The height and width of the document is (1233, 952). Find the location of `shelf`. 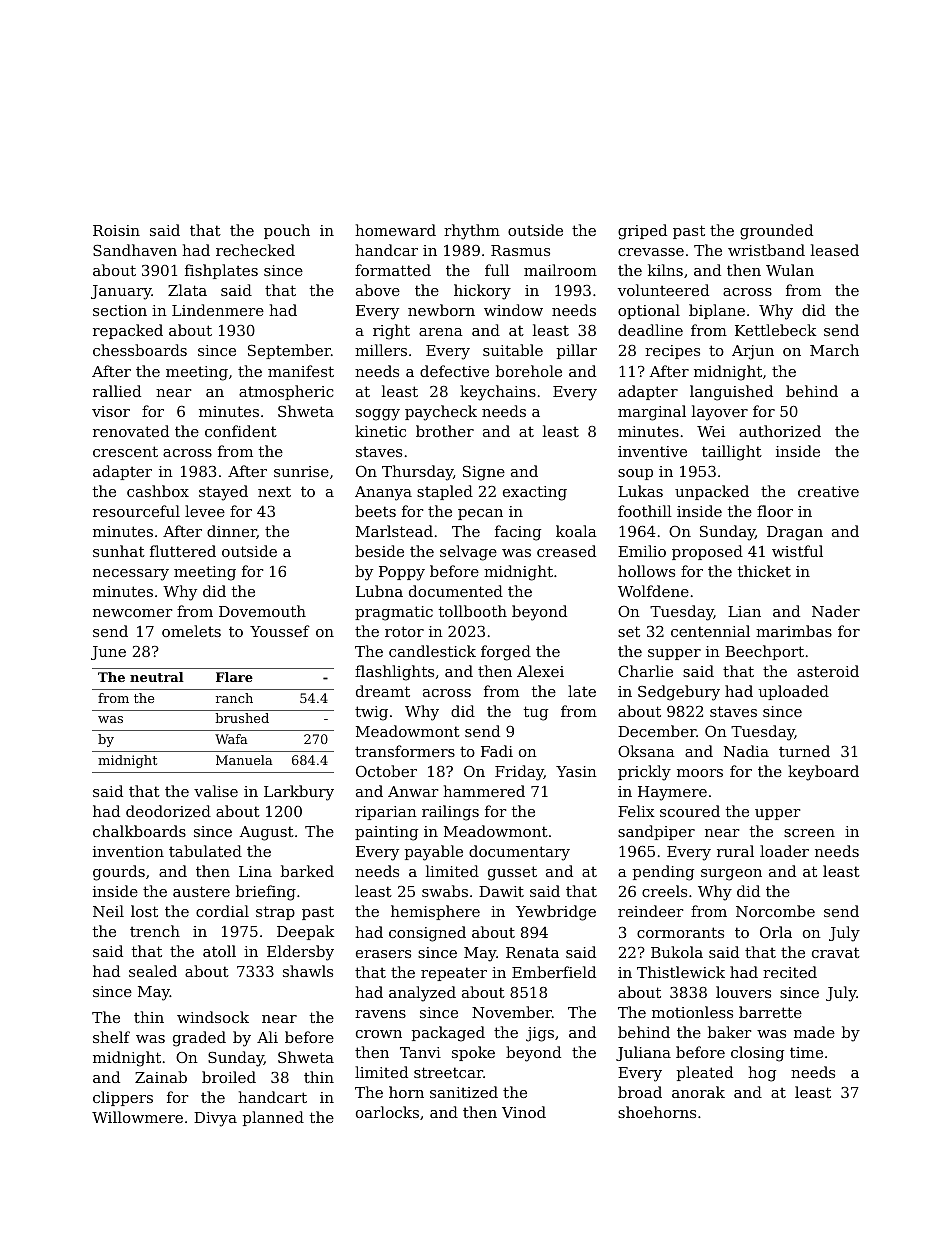

shelf is located at coordinates (111, 1037).
